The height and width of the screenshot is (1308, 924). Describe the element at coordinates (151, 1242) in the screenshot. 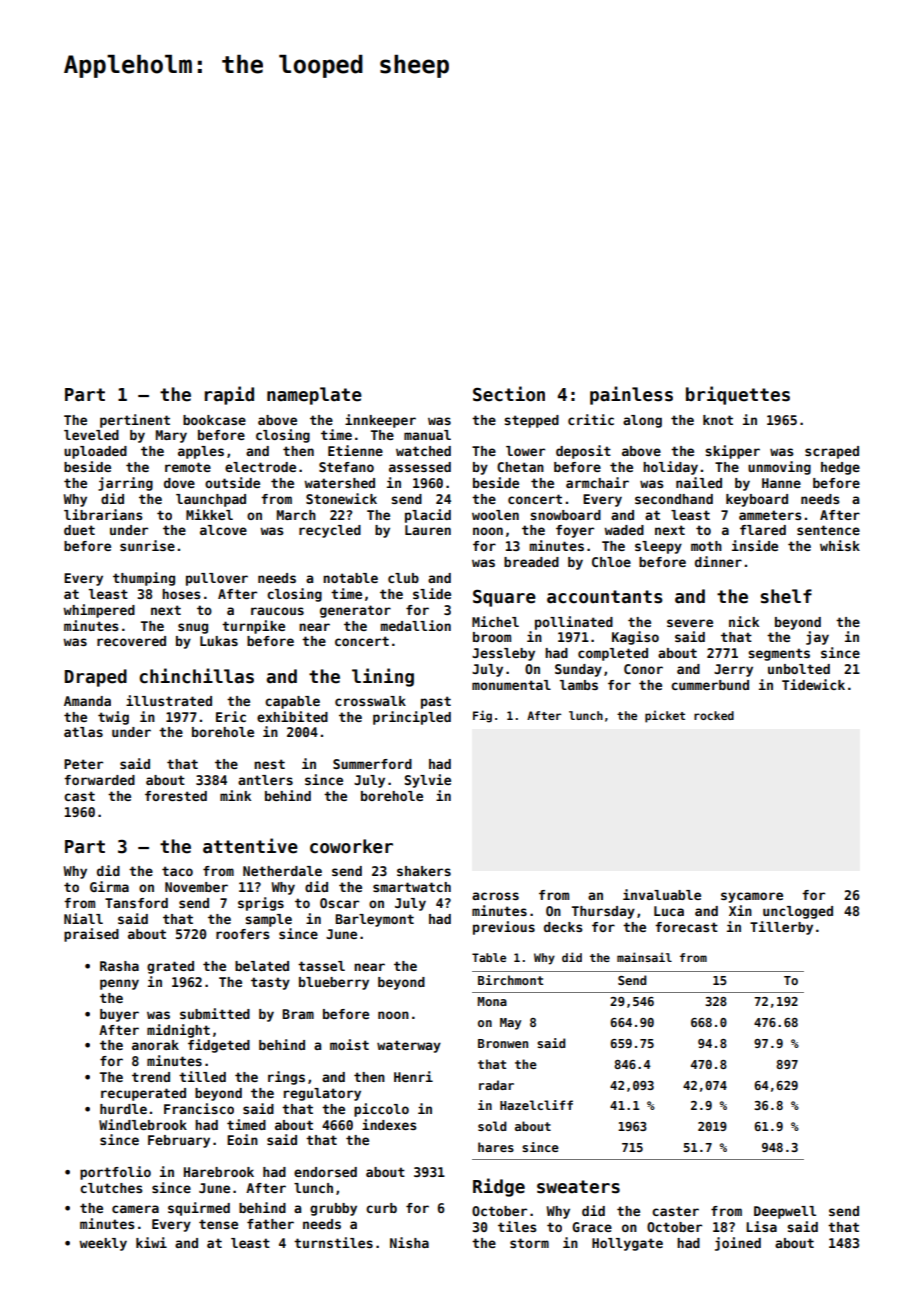

I see `kiwi` at that location.
